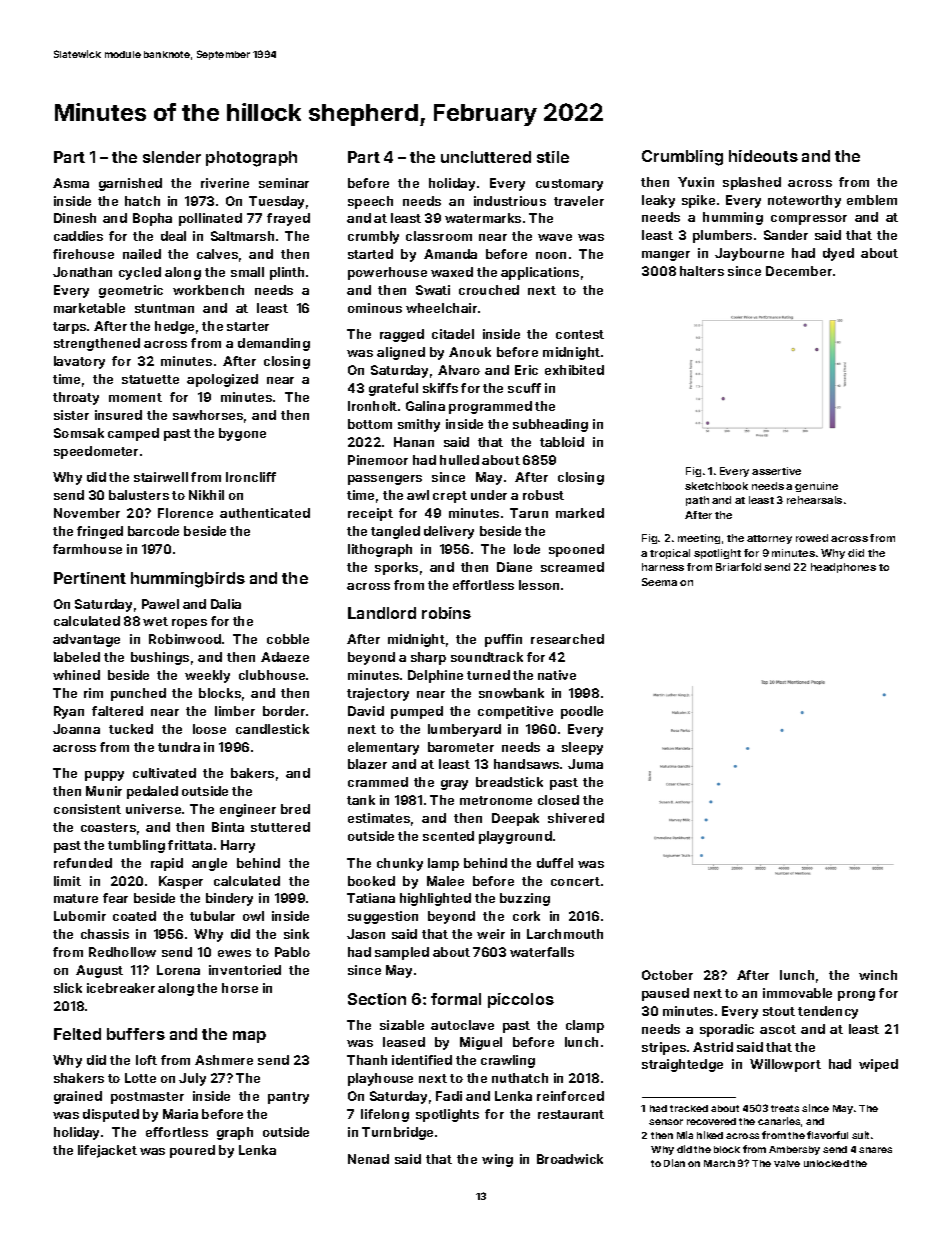  I want to click on Juma, so click(585, 764).
